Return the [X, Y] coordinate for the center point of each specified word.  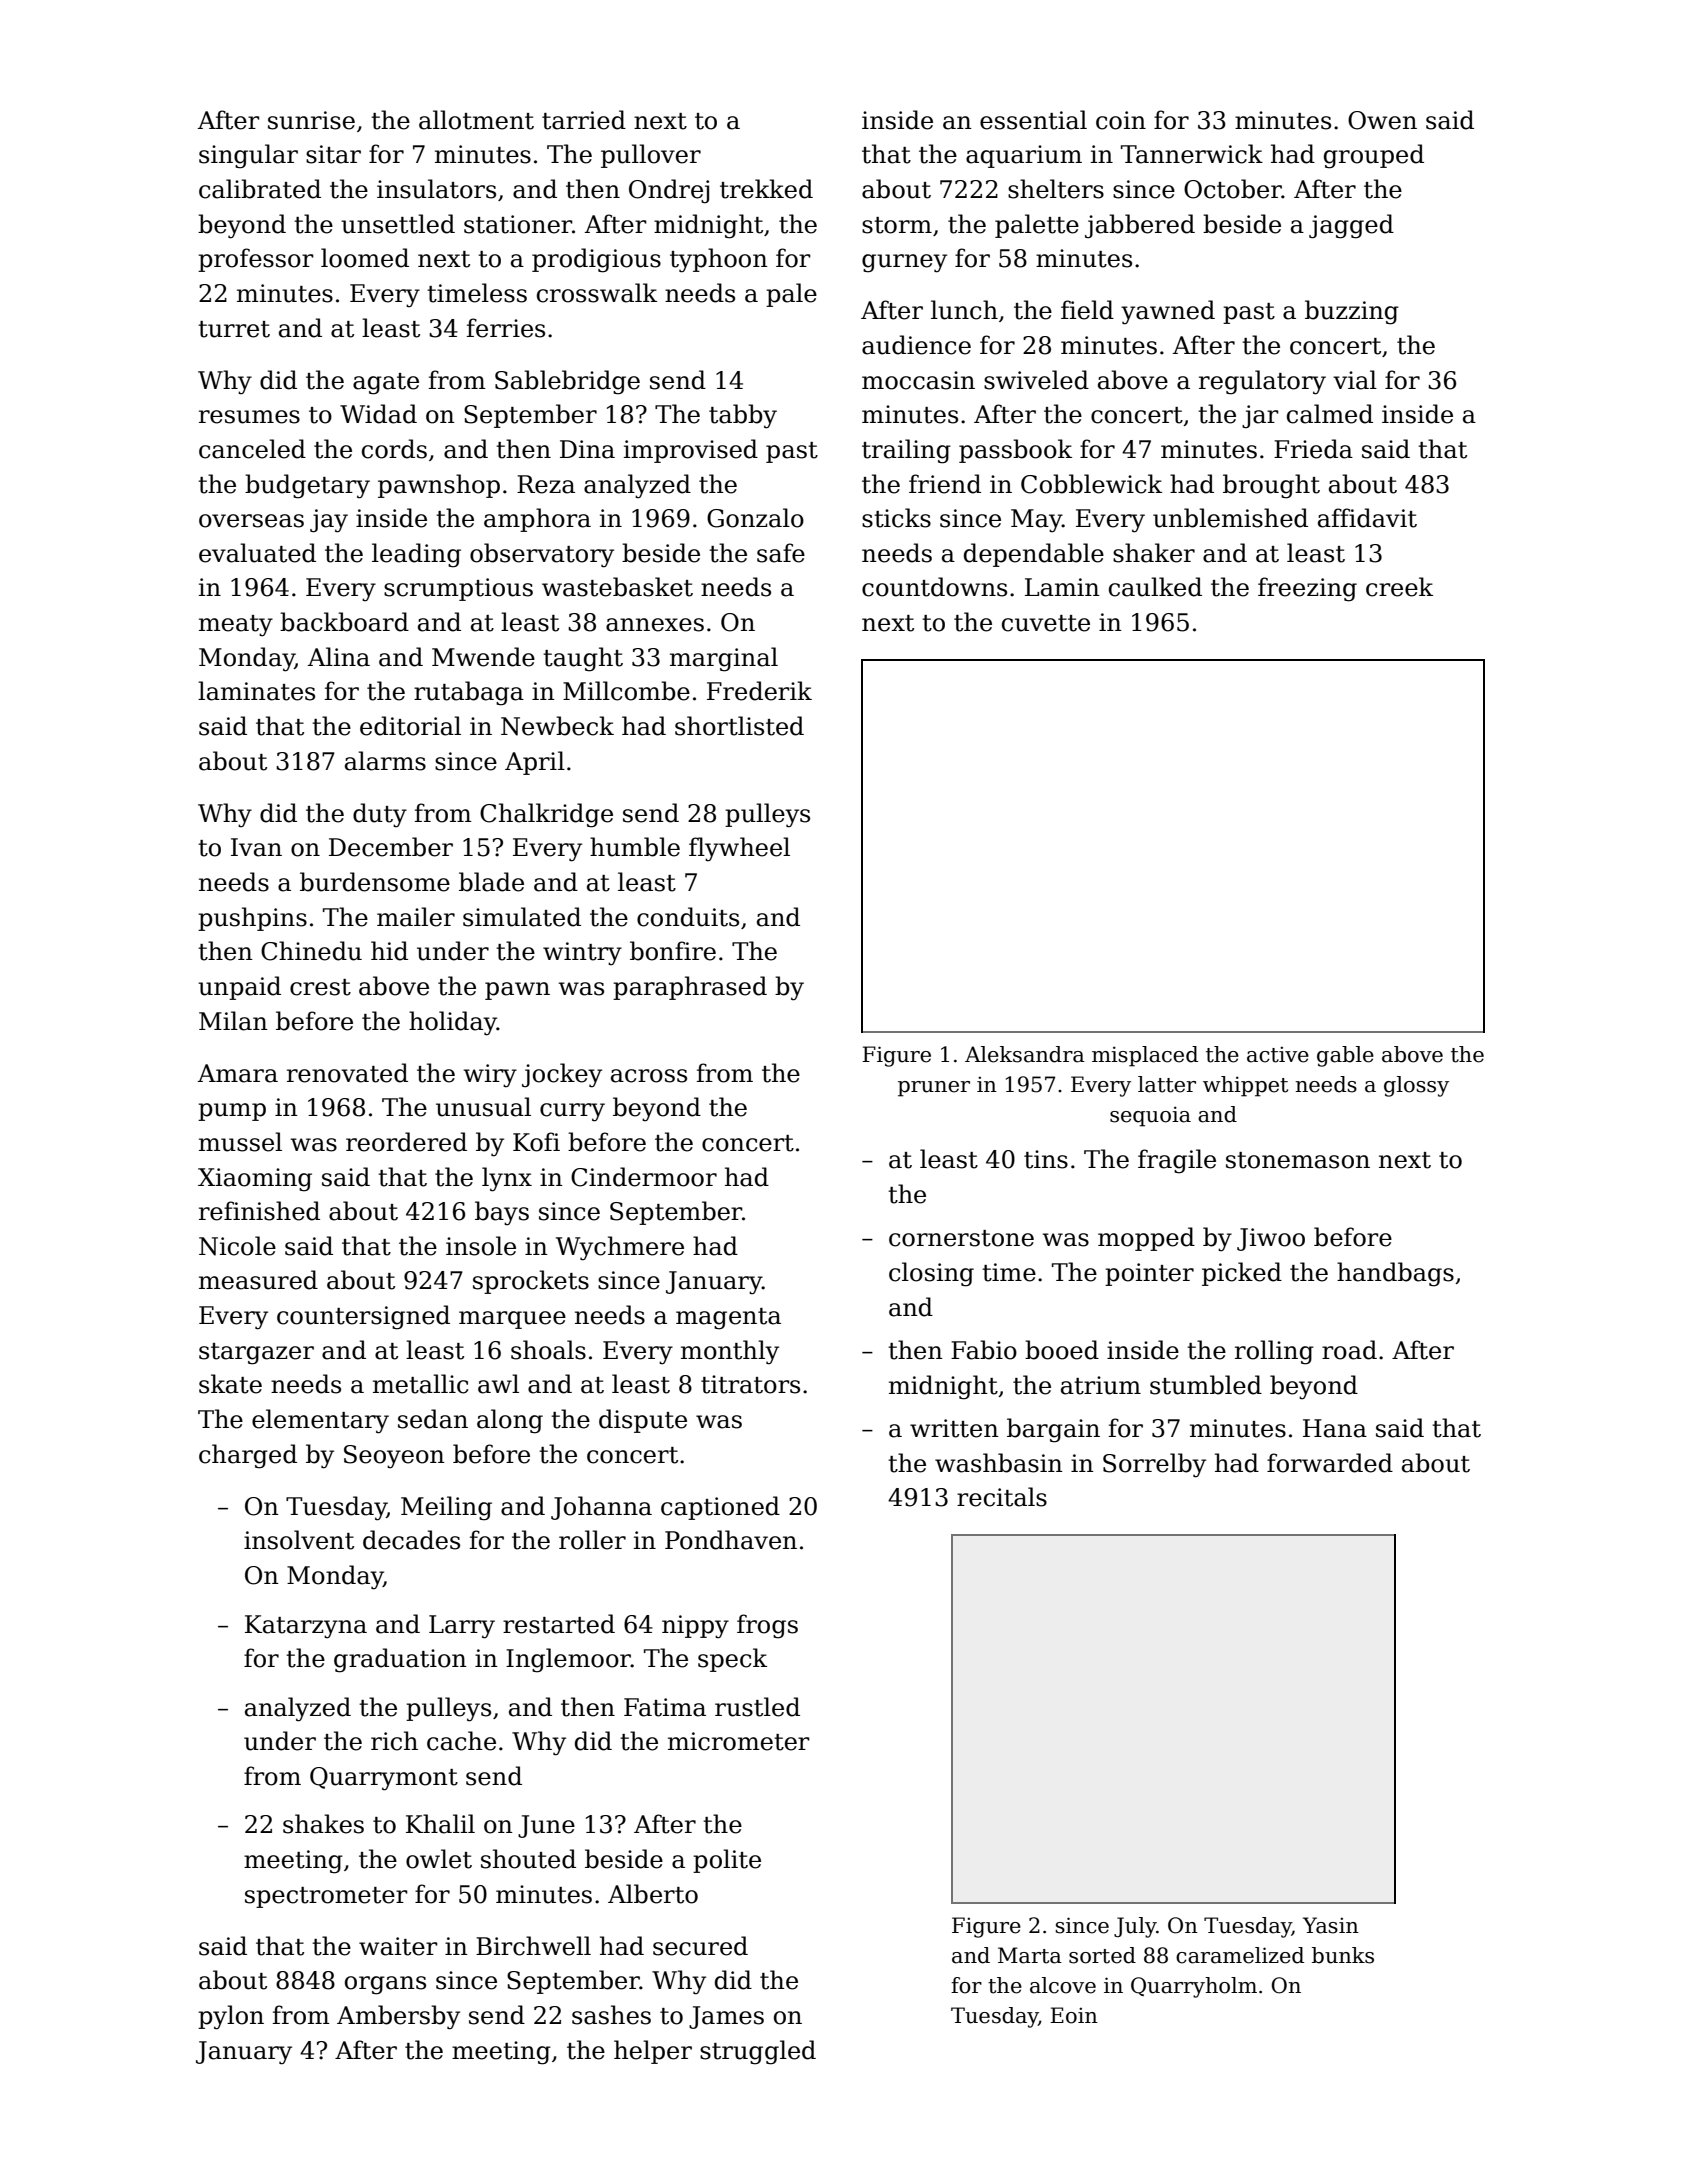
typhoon [719, 260]
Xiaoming [255, 1180]
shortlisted [739, 726]
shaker [1154, 553]
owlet [439, 1859]
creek [1399, 587]
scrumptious [458, 589]
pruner [934, 1089]
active [1278, 1054]
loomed [365, 258]
